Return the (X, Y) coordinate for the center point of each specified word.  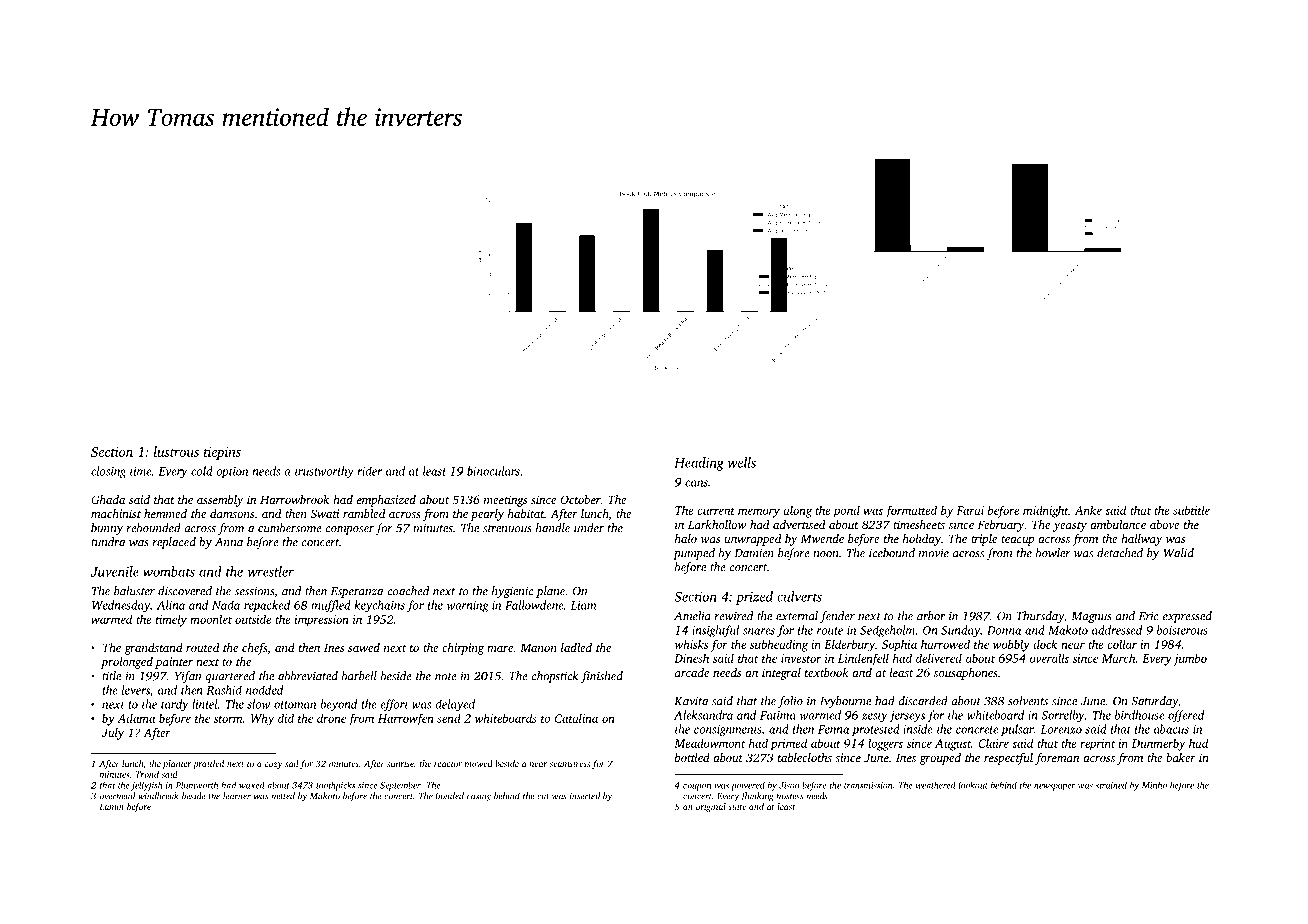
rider (369, 471)
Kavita (691, 701)
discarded (923, 701)
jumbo (1190, 659)
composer (349, 530)
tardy (175, 705)
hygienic (512, 592)
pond (846, 511)
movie (934, 553)
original (711, 807)
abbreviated (308, 676)
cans (696, 483)
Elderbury (849, 645)
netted (283, 796)
